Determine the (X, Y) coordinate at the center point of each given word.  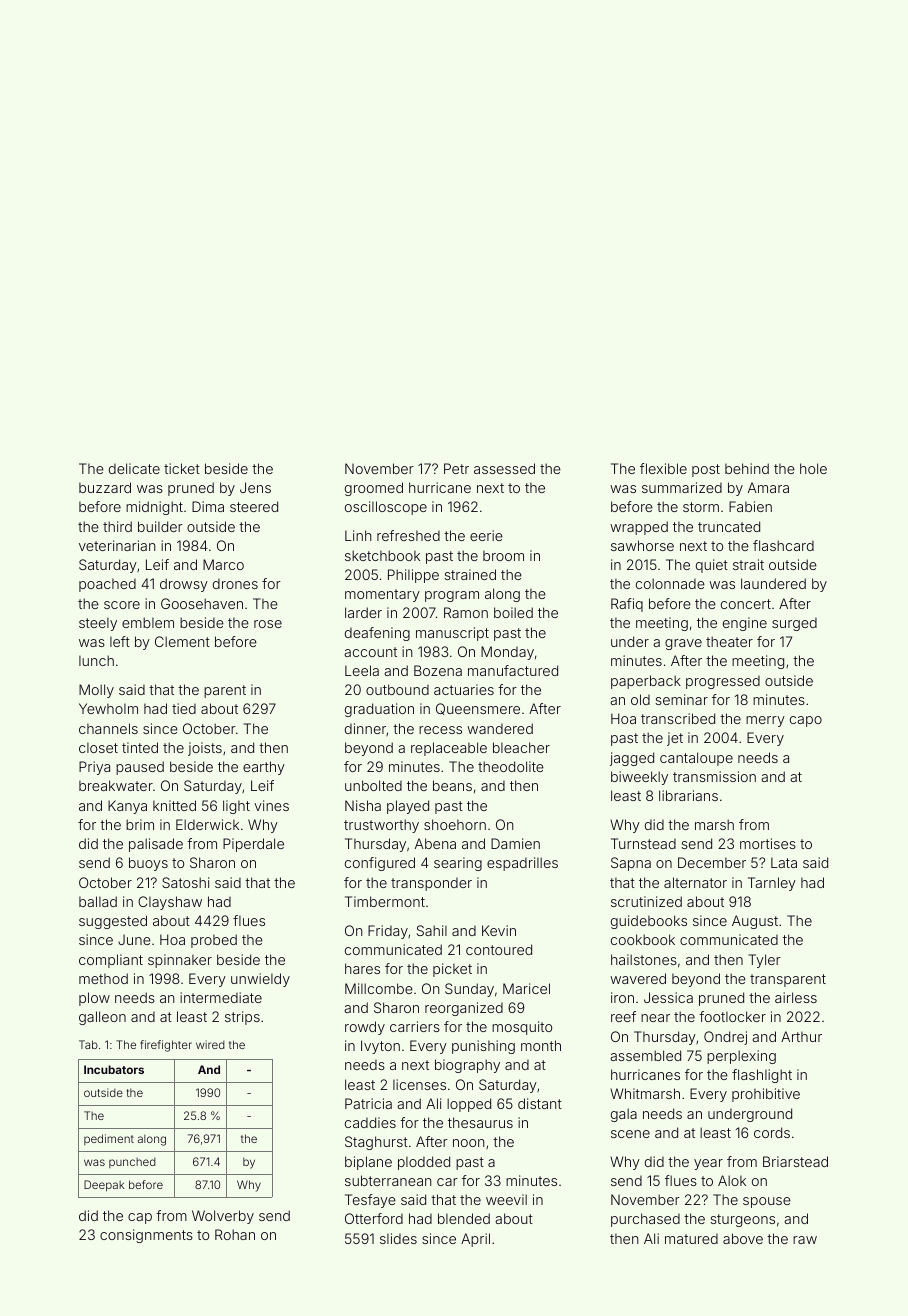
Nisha (363, 805)
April (475, 1240)
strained (470, 574)
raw (805, 1240)
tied (184, 708)
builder (160, 526)
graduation (379, 710)
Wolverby (223, 1217)
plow (94, 999)
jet (675, 739)
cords (772, 1132)
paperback (646, 682)
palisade (156, 845)
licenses (419, 1084)
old (640, 699)
